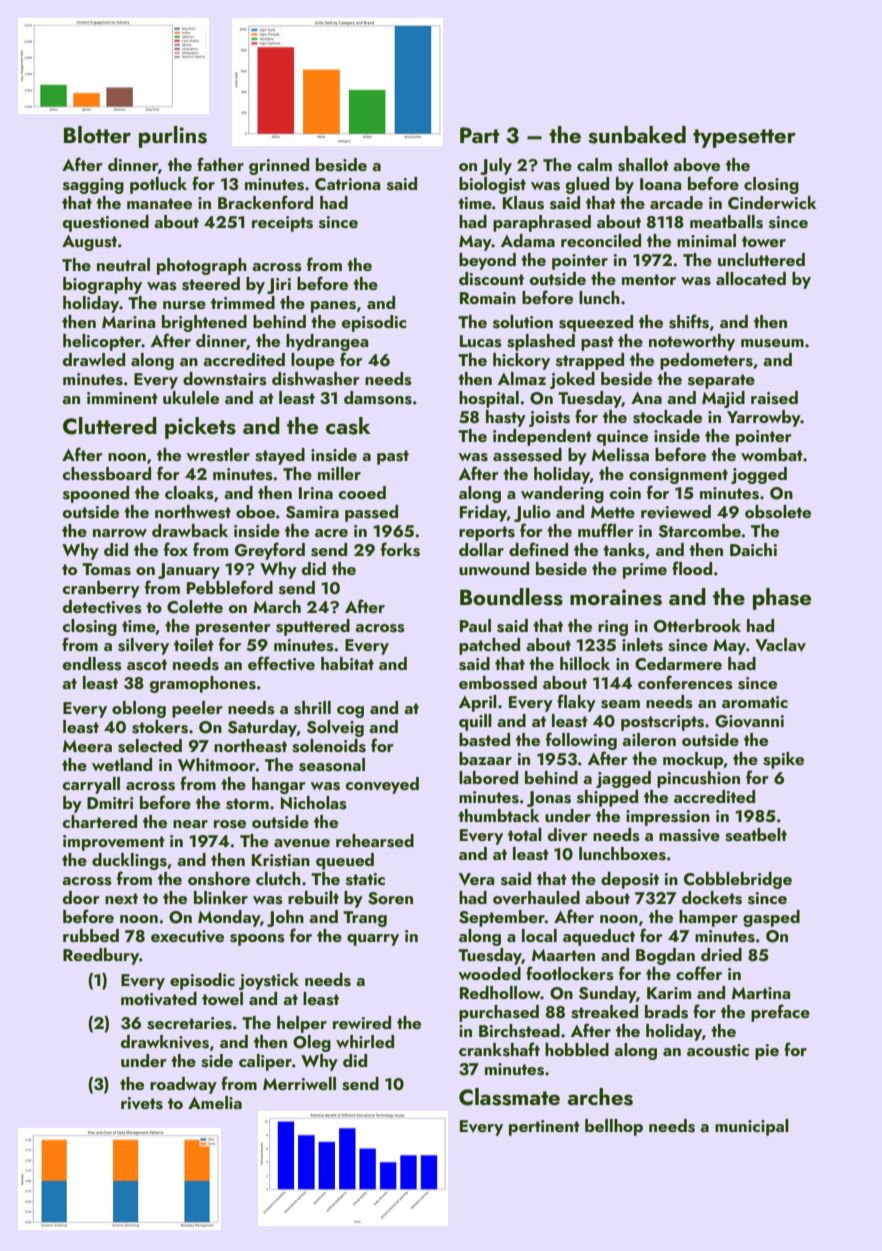  What do you see at coordinates (378, 398) in the screenshot?
I see `damsons` at bounding box center [378, 398].
